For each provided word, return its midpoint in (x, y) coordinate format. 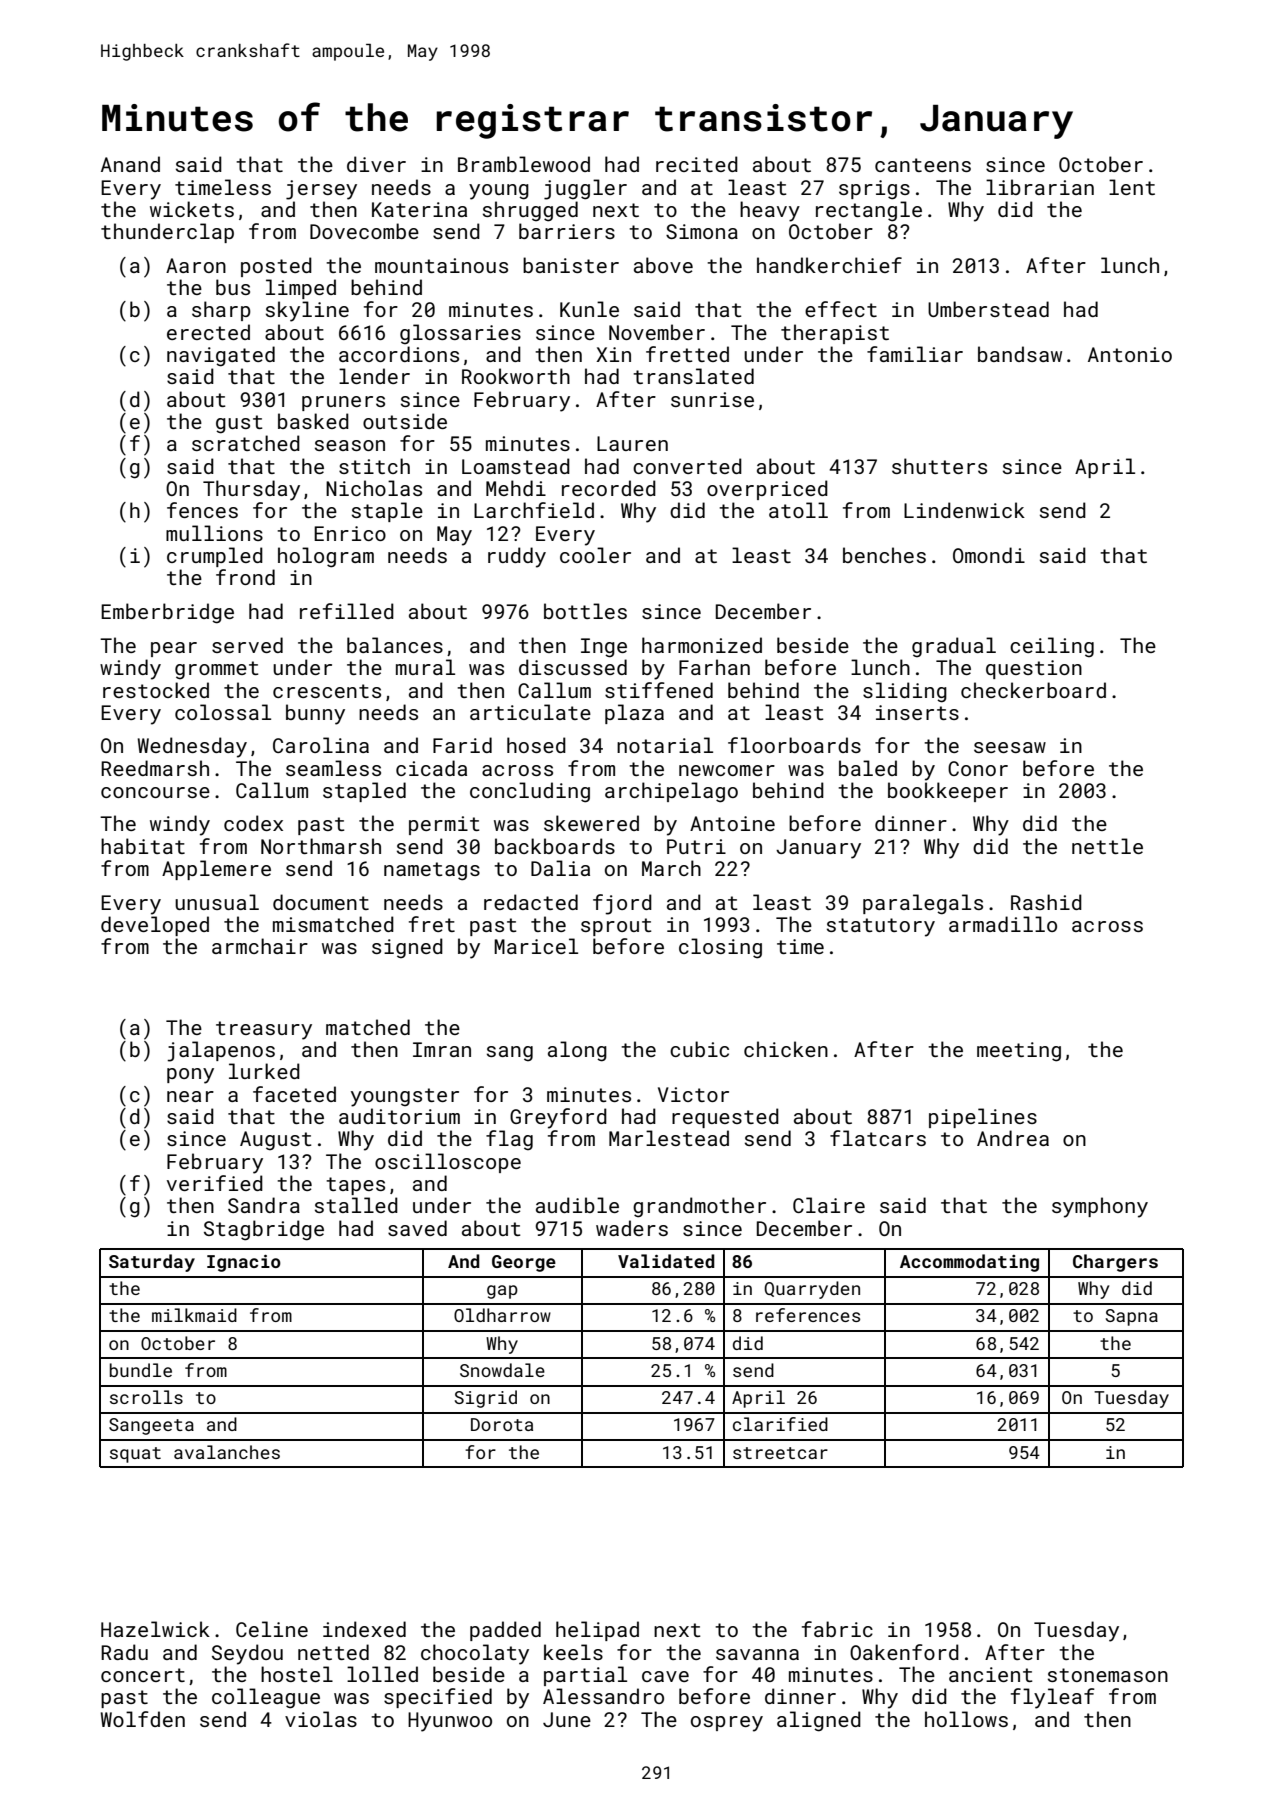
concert (143, 1675)
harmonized (702, 645)
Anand (130, 164)
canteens (923, 165)
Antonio (1130, 354)
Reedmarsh (155, 768)
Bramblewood (524, 164)
